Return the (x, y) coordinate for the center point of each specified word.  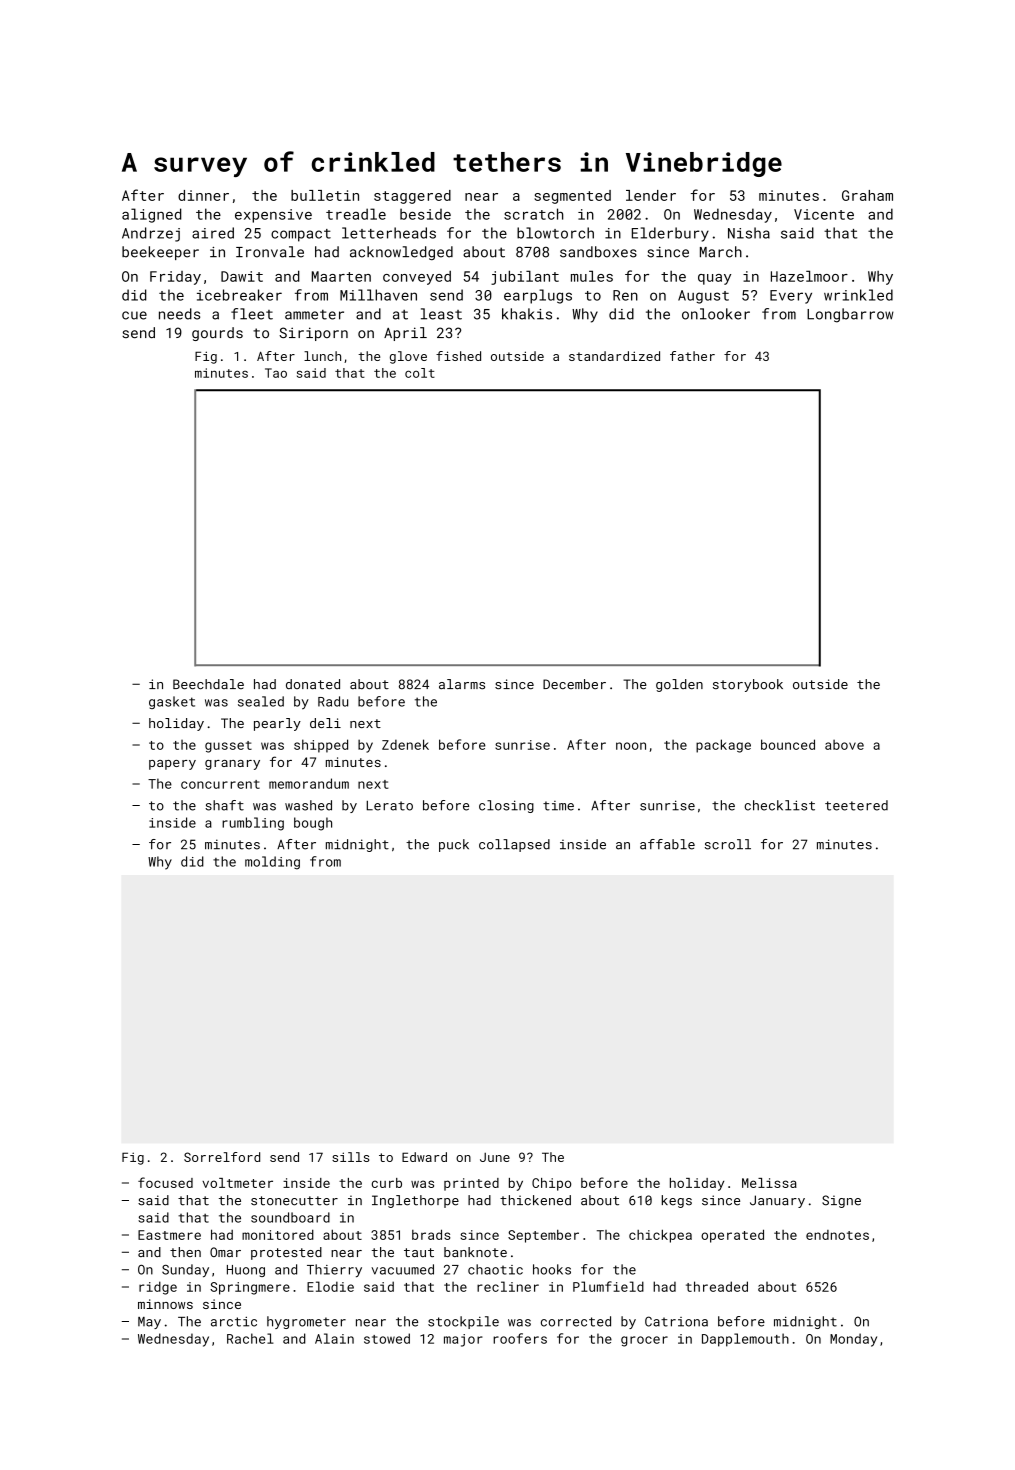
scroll (728, 844)
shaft (224, 805)
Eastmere (169, 1235)
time (558, 806)
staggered (412, 197)
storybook (748, 685)
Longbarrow (850, 315)
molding (272, 863)
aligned (152, 215)
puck (454, 845)
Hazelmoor (809, 276)
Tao (276, 373)
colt (420, 373)
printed (471, 1184)
